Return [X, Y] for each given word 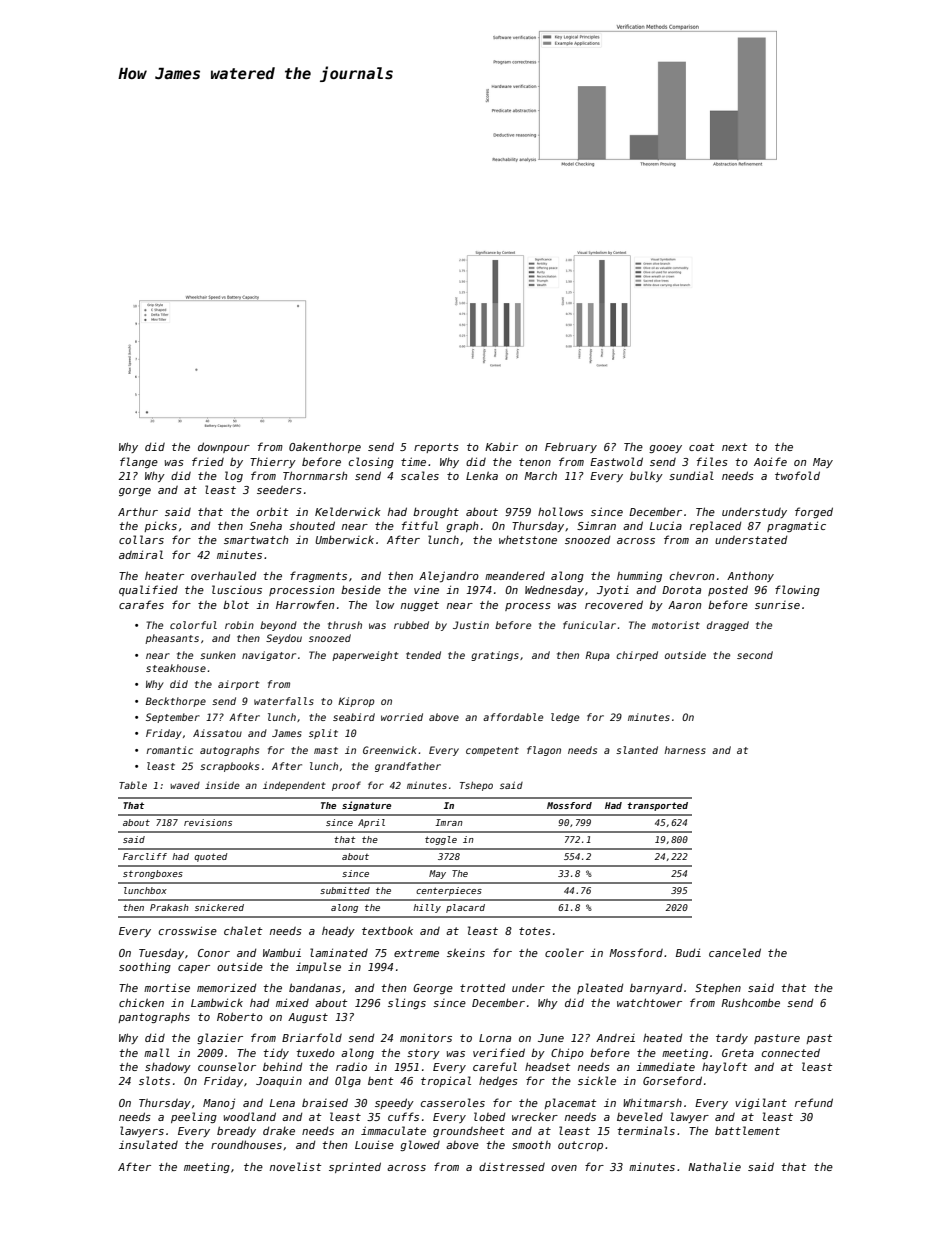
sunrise [777, 605]
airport [239, 685]
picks [160, 526]
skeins [466, 952]
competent [492, 751]
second [755, 655]
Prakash [169, 907]
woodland [250, 1116]
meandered [515, 576]
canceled [735, 952]
